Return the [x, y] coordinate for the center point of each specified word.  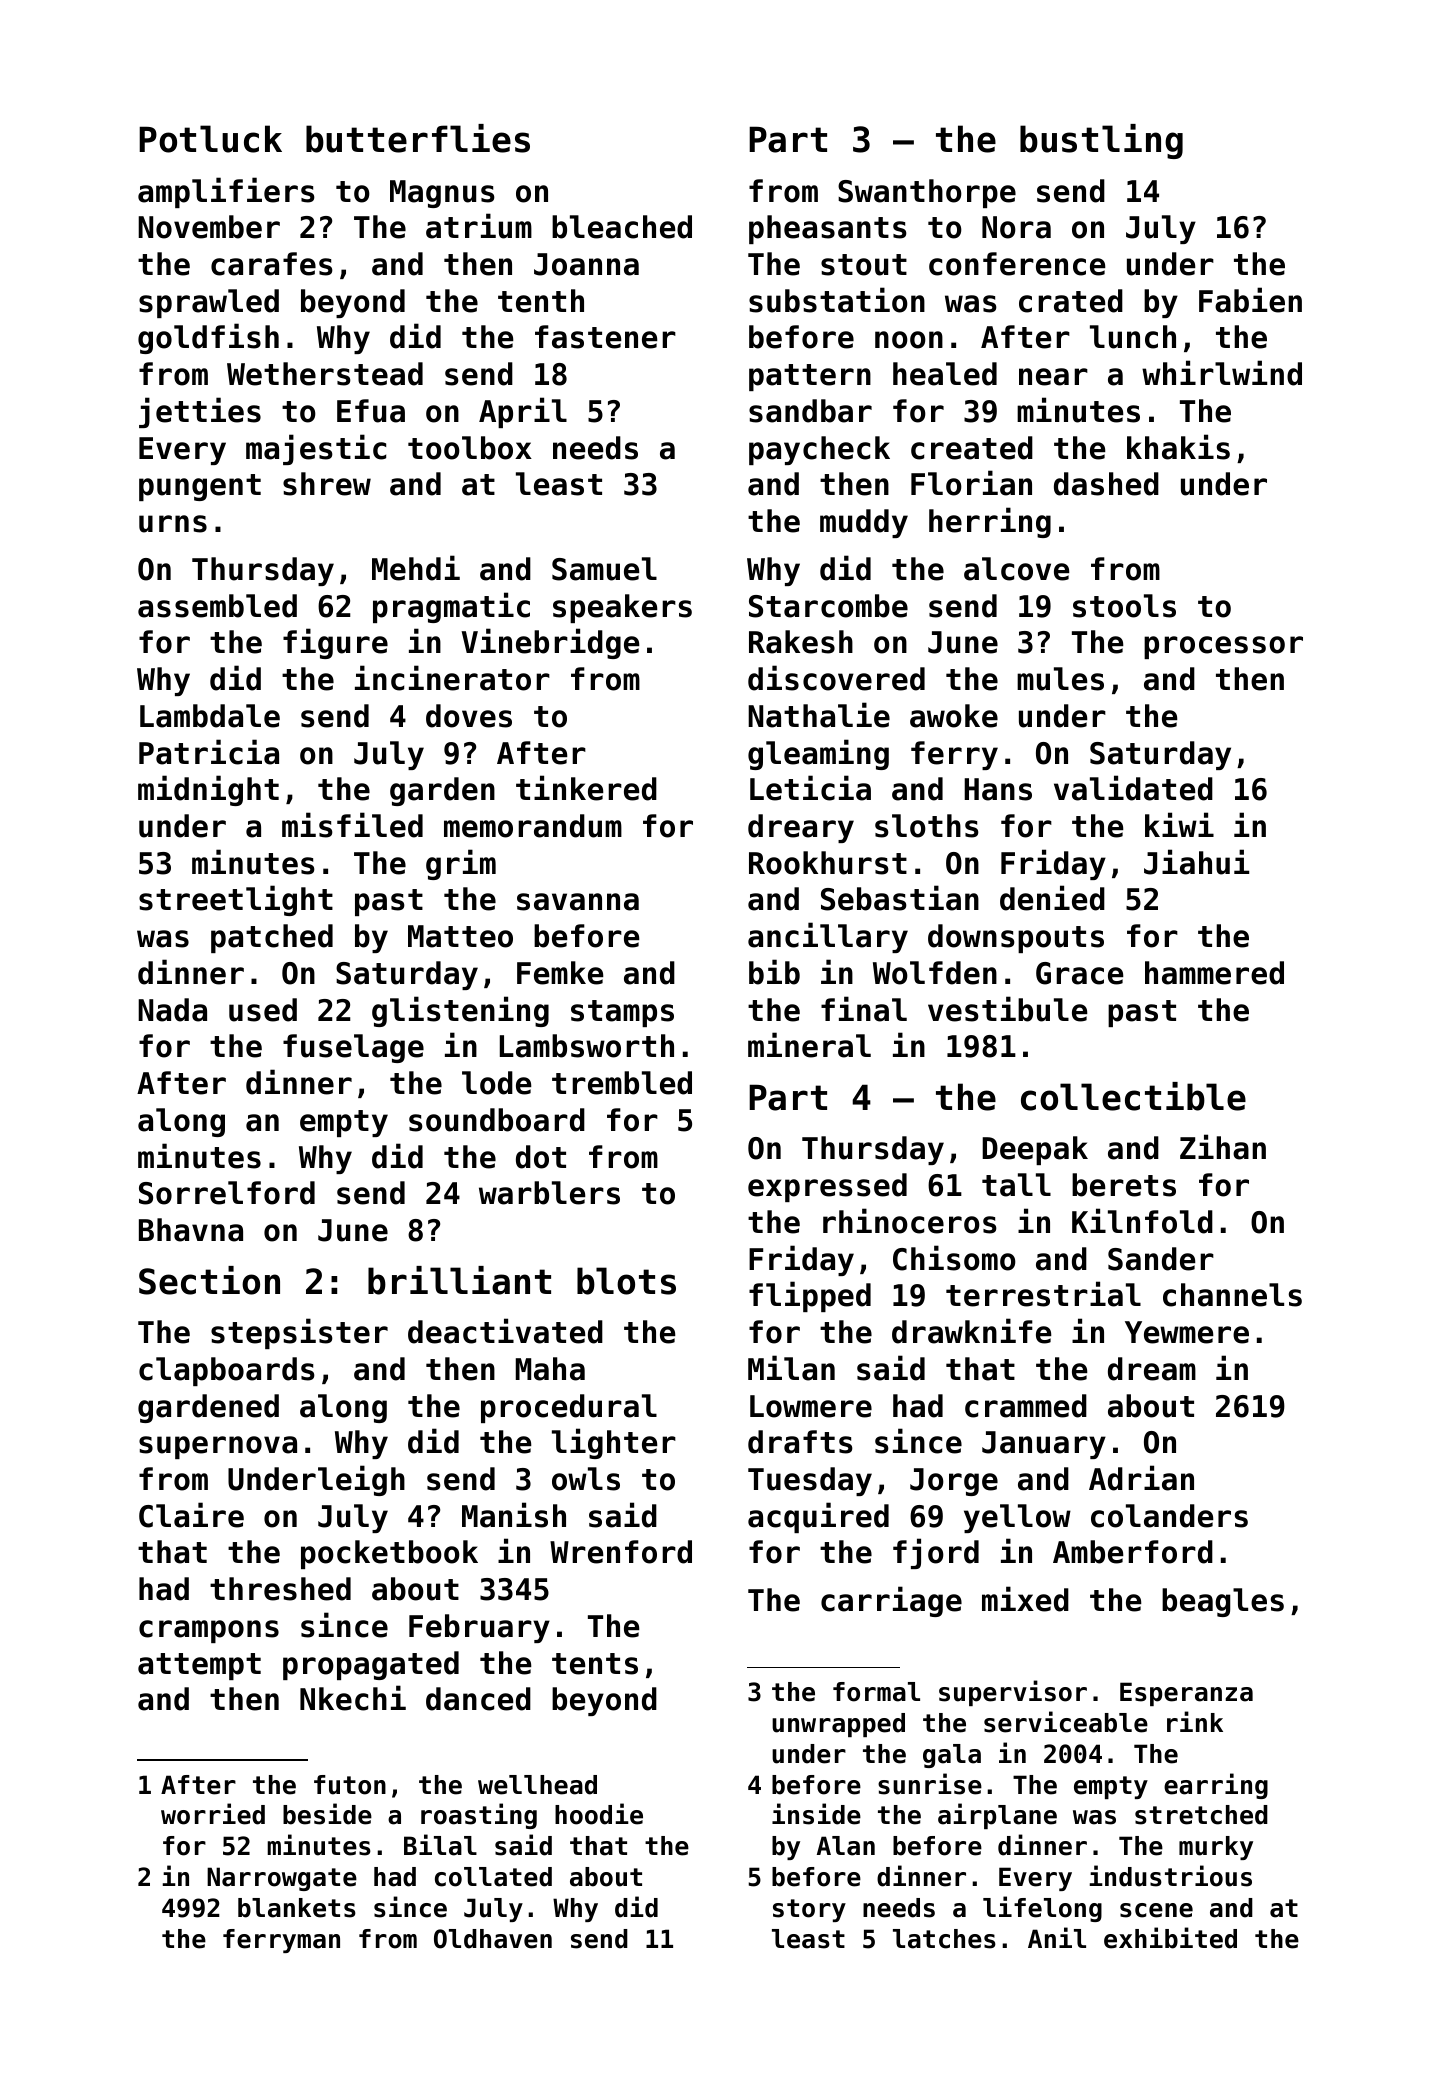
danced [478, 1699]
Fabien [1250, 300]
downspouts [1016, 938]
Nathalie [819, 715]
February [479, 1628]
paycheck [819, 450]
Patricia [209, 752]
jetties [200, 412]
